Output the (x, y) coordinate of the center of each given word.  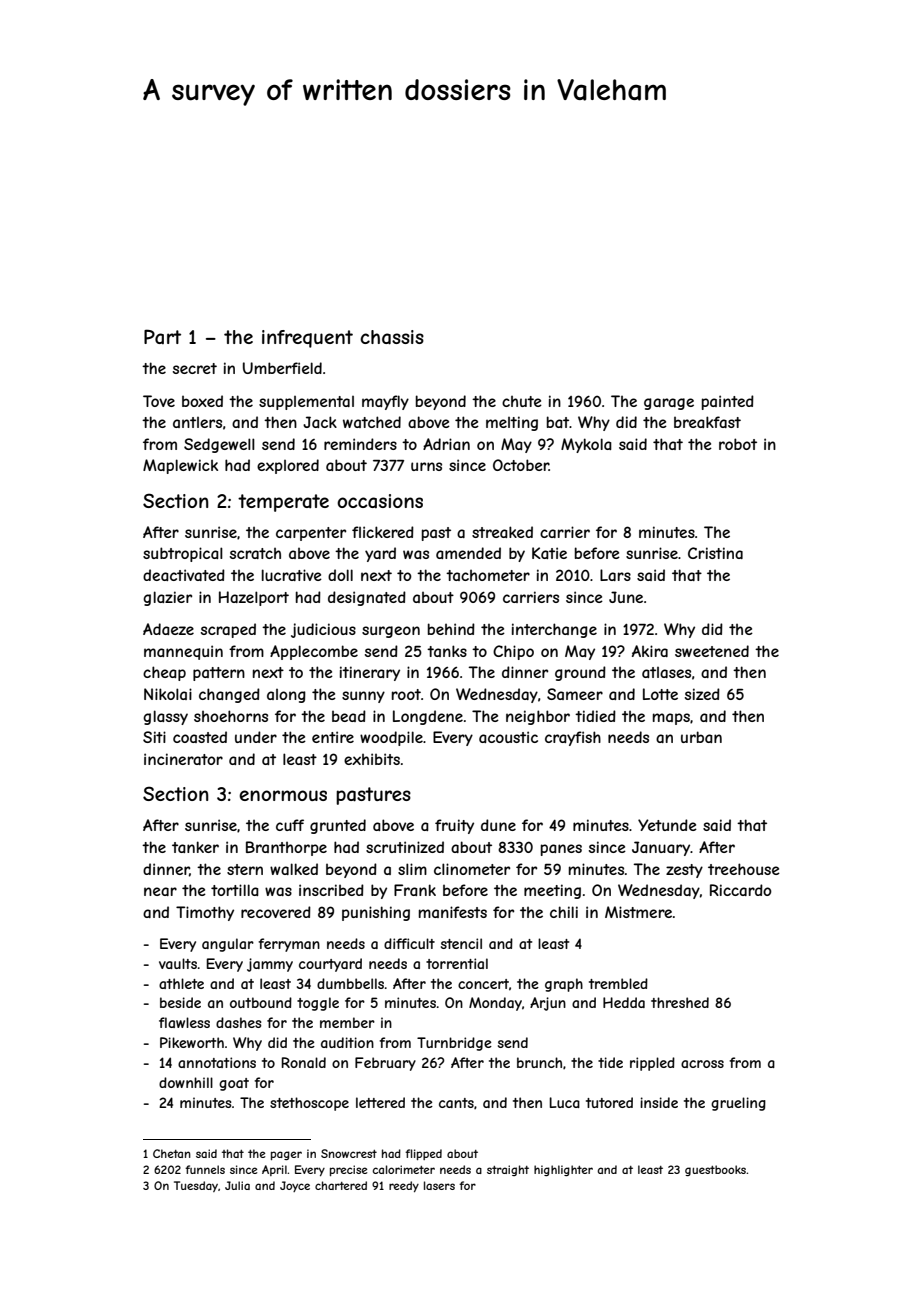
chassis (392, 337)
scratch (255, 553)
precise (348, 1170)
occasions (380, 501)
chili (564, 912)
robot (738, 444)
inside (659, 1102)
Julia (237, 1185)
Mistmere (638, 912)
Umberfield (282, 368)
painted (728, 402)
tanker (195, 847)
